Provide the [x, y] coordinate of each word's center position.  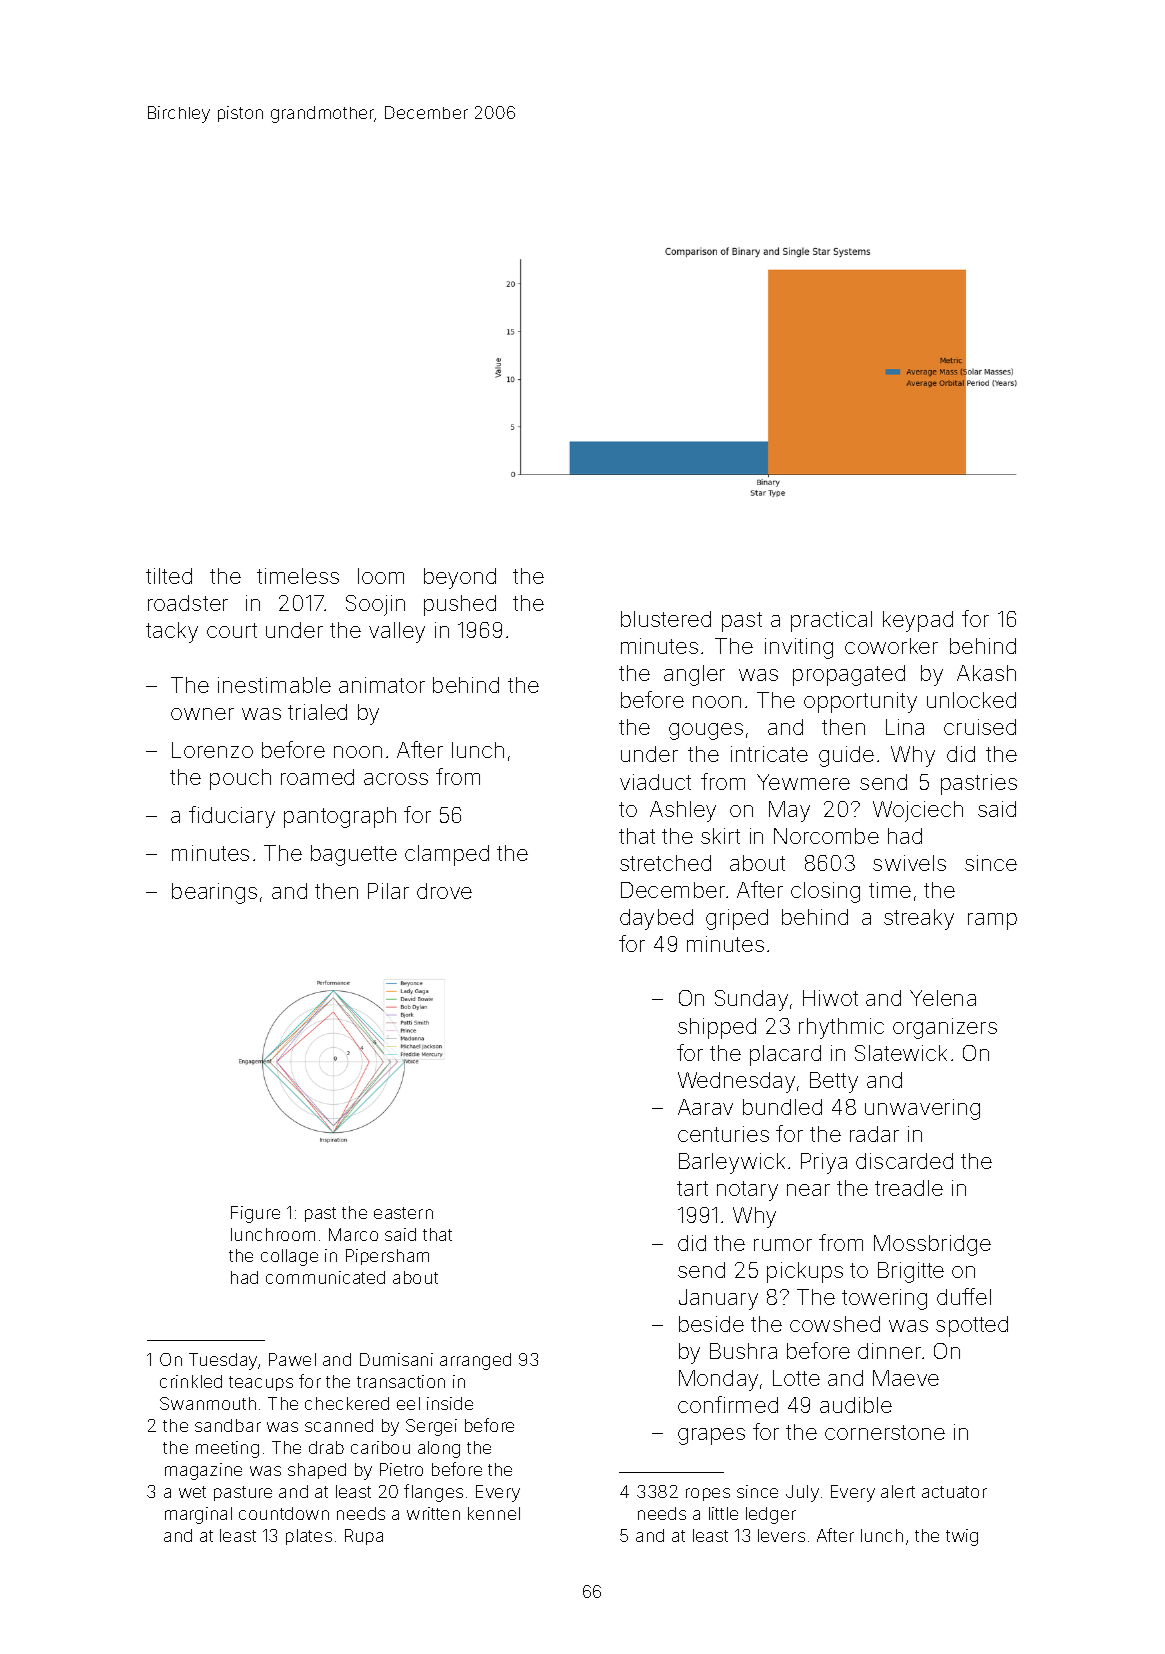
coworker [891, 646]
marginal [198, 1515]
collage [289, 1257]
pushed [460, 605]
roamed [317, 777]
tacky [172, 632]
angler [694, 675]
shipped [717, 1028]
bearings [214, 893]
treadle [909, 1188]
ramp [992, 921]
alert [898, 1491]
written [433, 1513]
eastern [403, 1213]
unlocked [971, 700]
